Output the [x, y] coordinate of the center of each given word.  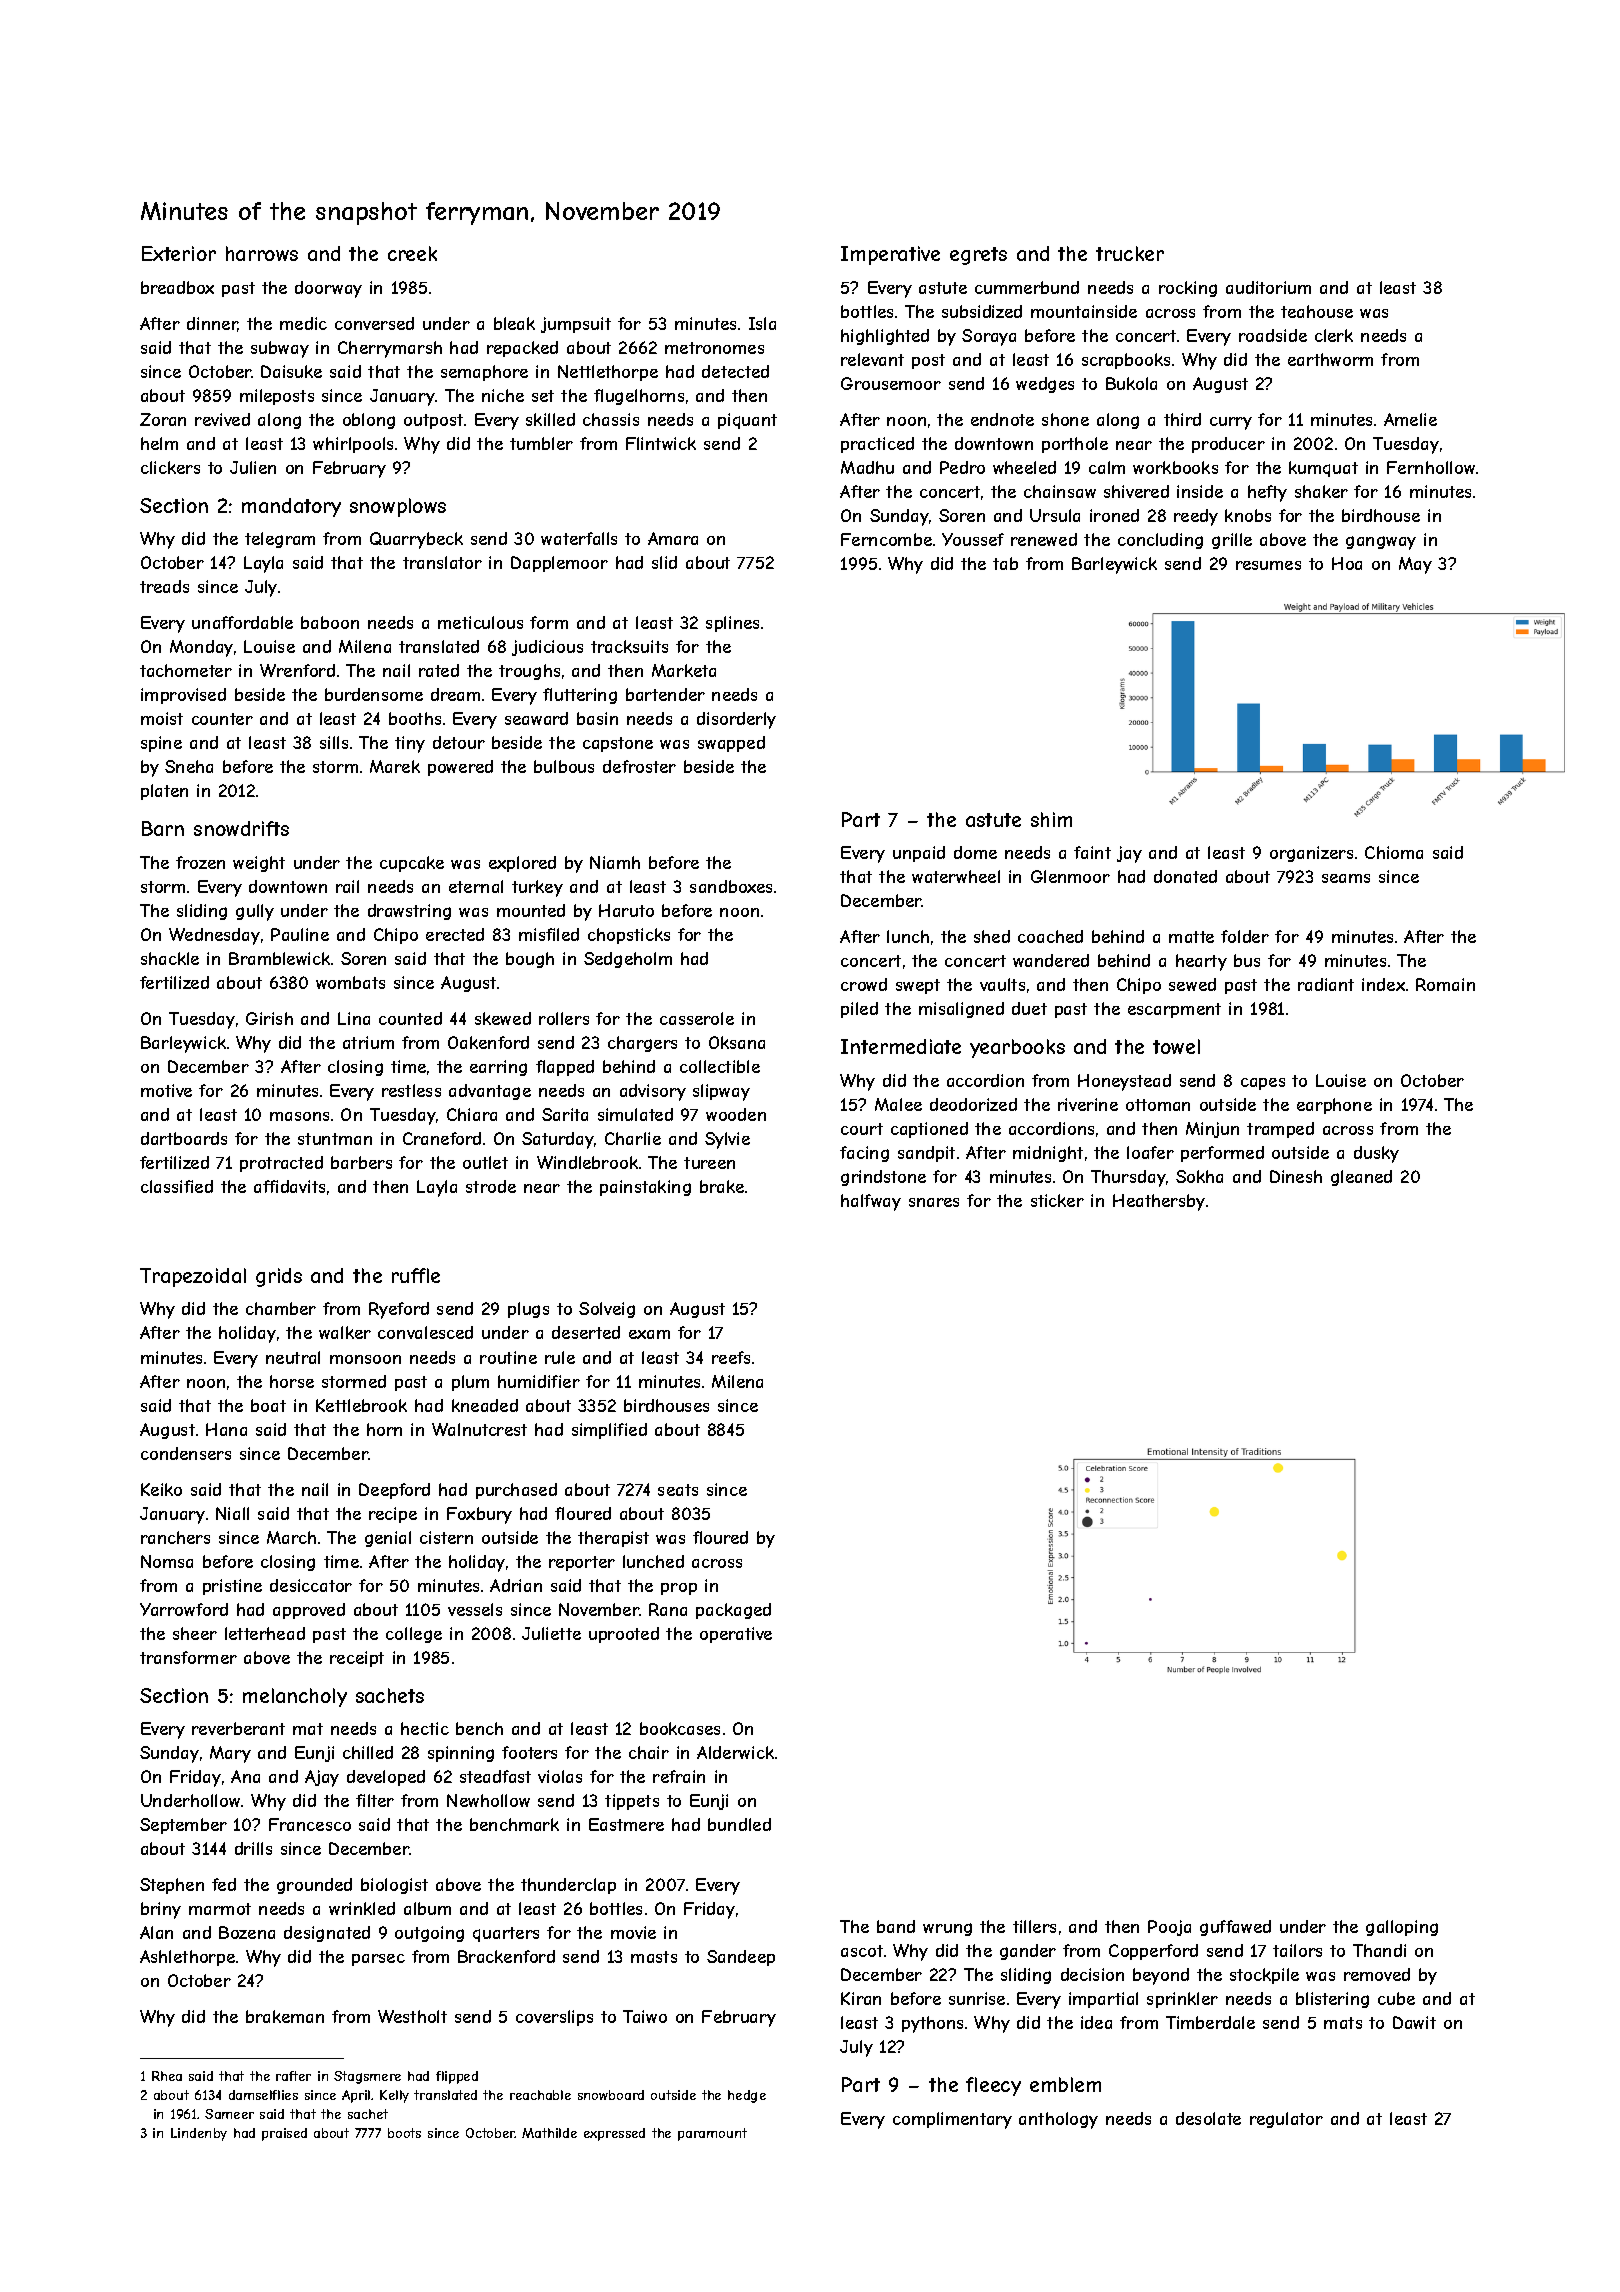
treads [164, 586]
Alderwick [735, 1752]
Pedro [962, 467]
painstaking [645, 1188]
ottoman [1158, 1105]
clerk [1334, 335]
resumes [1268, 565]
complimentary [952, 2120]
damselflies [263, 2095]
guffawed [1235, 1928]
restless [411, 1090]
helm [159, 443]
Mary [230, 1754]
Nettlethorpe [608, 373]
